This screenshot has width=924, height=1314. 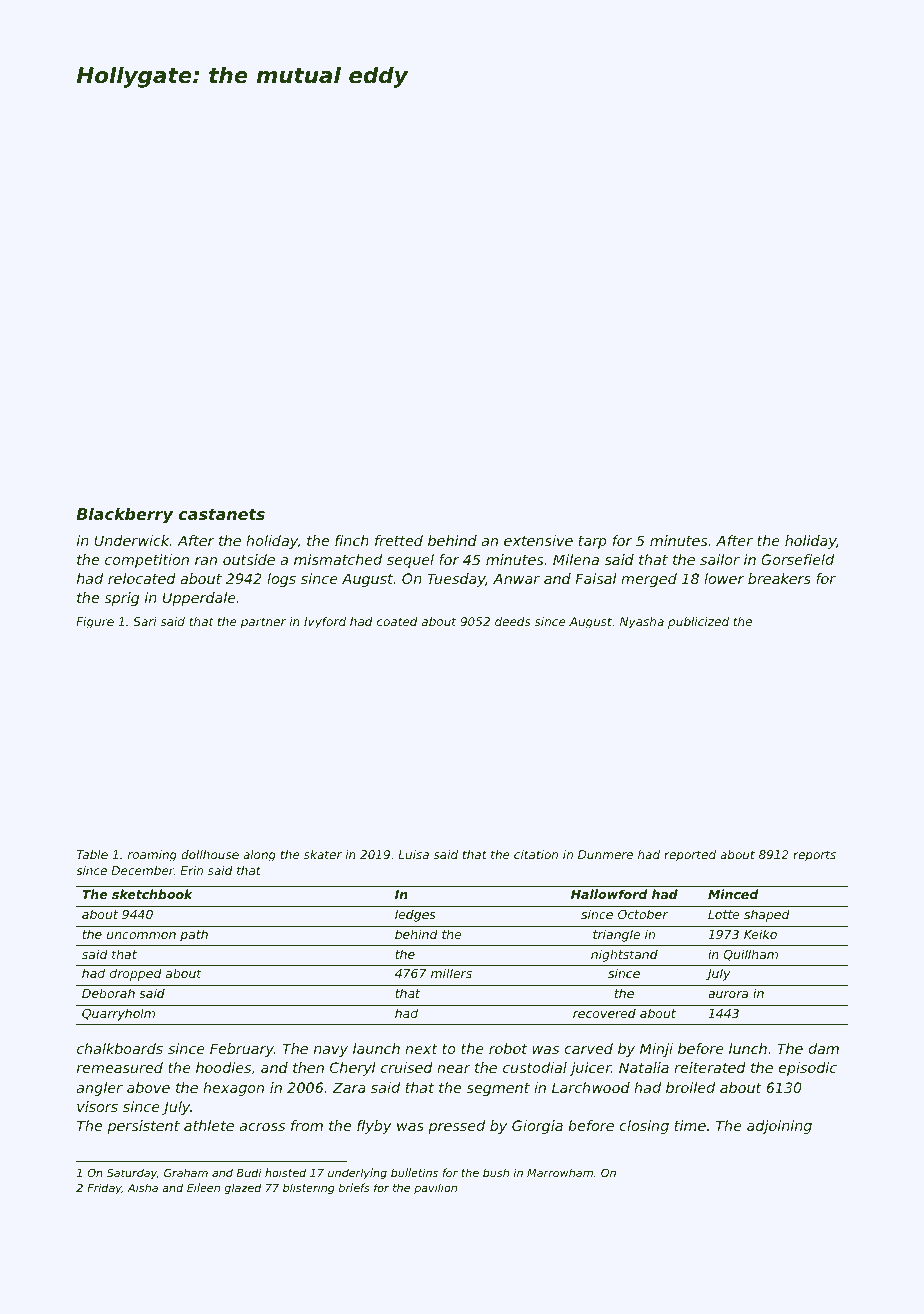 I want to click on nightstand, so click(x=624, y=955).
